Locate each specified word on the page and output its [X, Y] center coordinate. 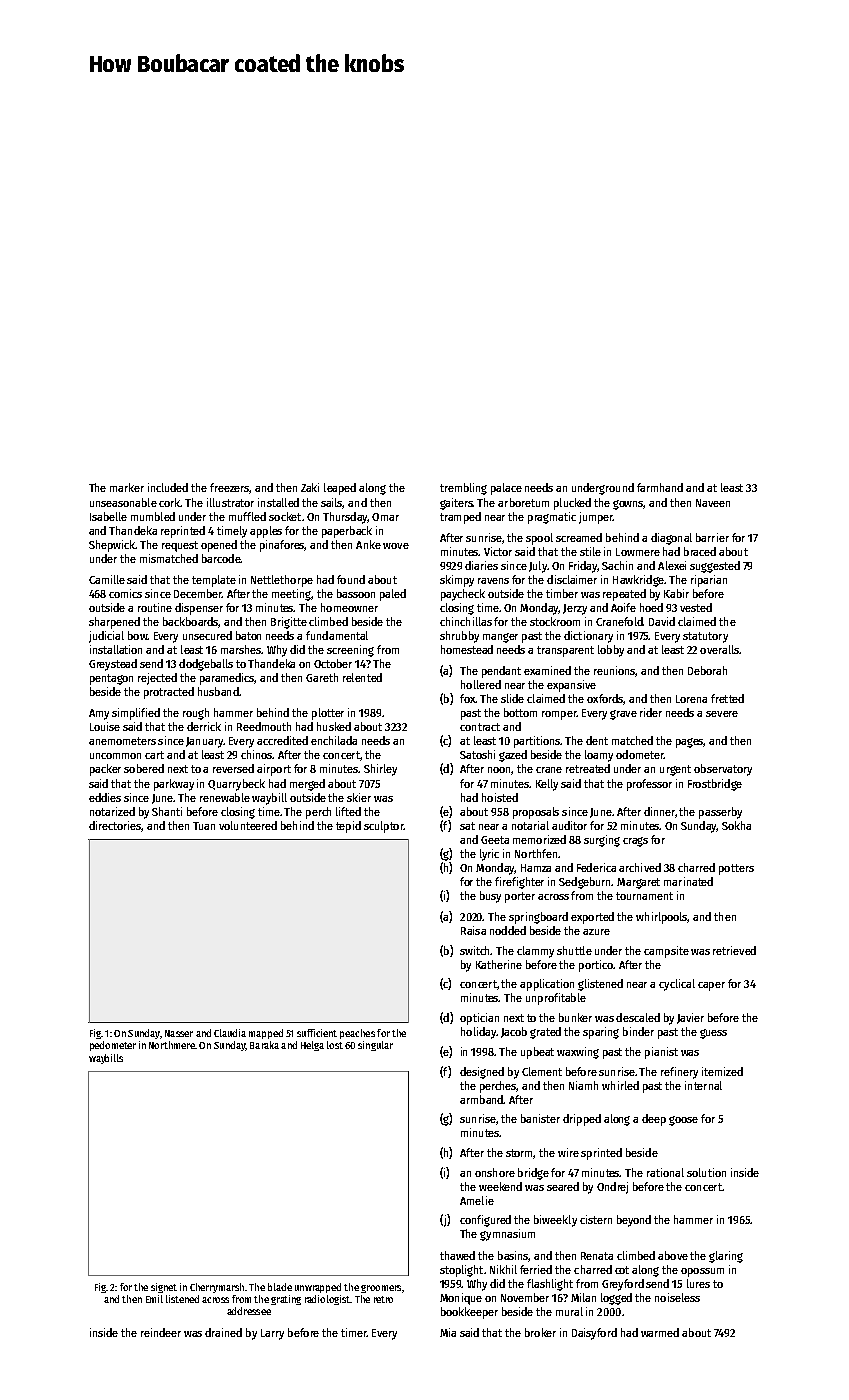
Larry [272, 1334]
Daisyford [594, 1334]
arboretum [523, 502]
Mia [448, 1332]
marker [127, 487]
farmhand [660, 487]
